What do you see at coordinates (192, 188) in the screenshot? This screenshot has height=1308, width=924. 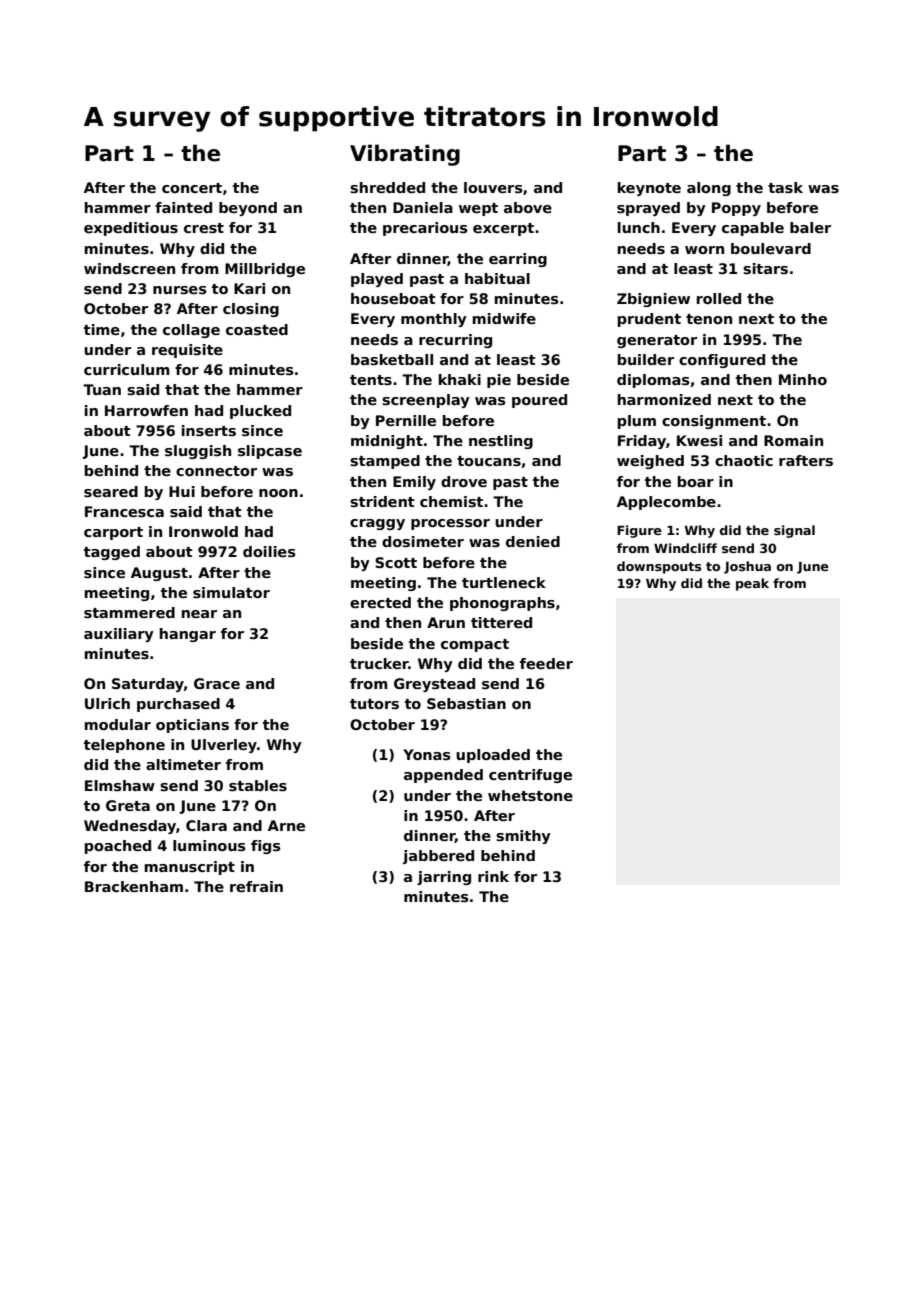 I see `concert` at bounding box center [192, 188].
